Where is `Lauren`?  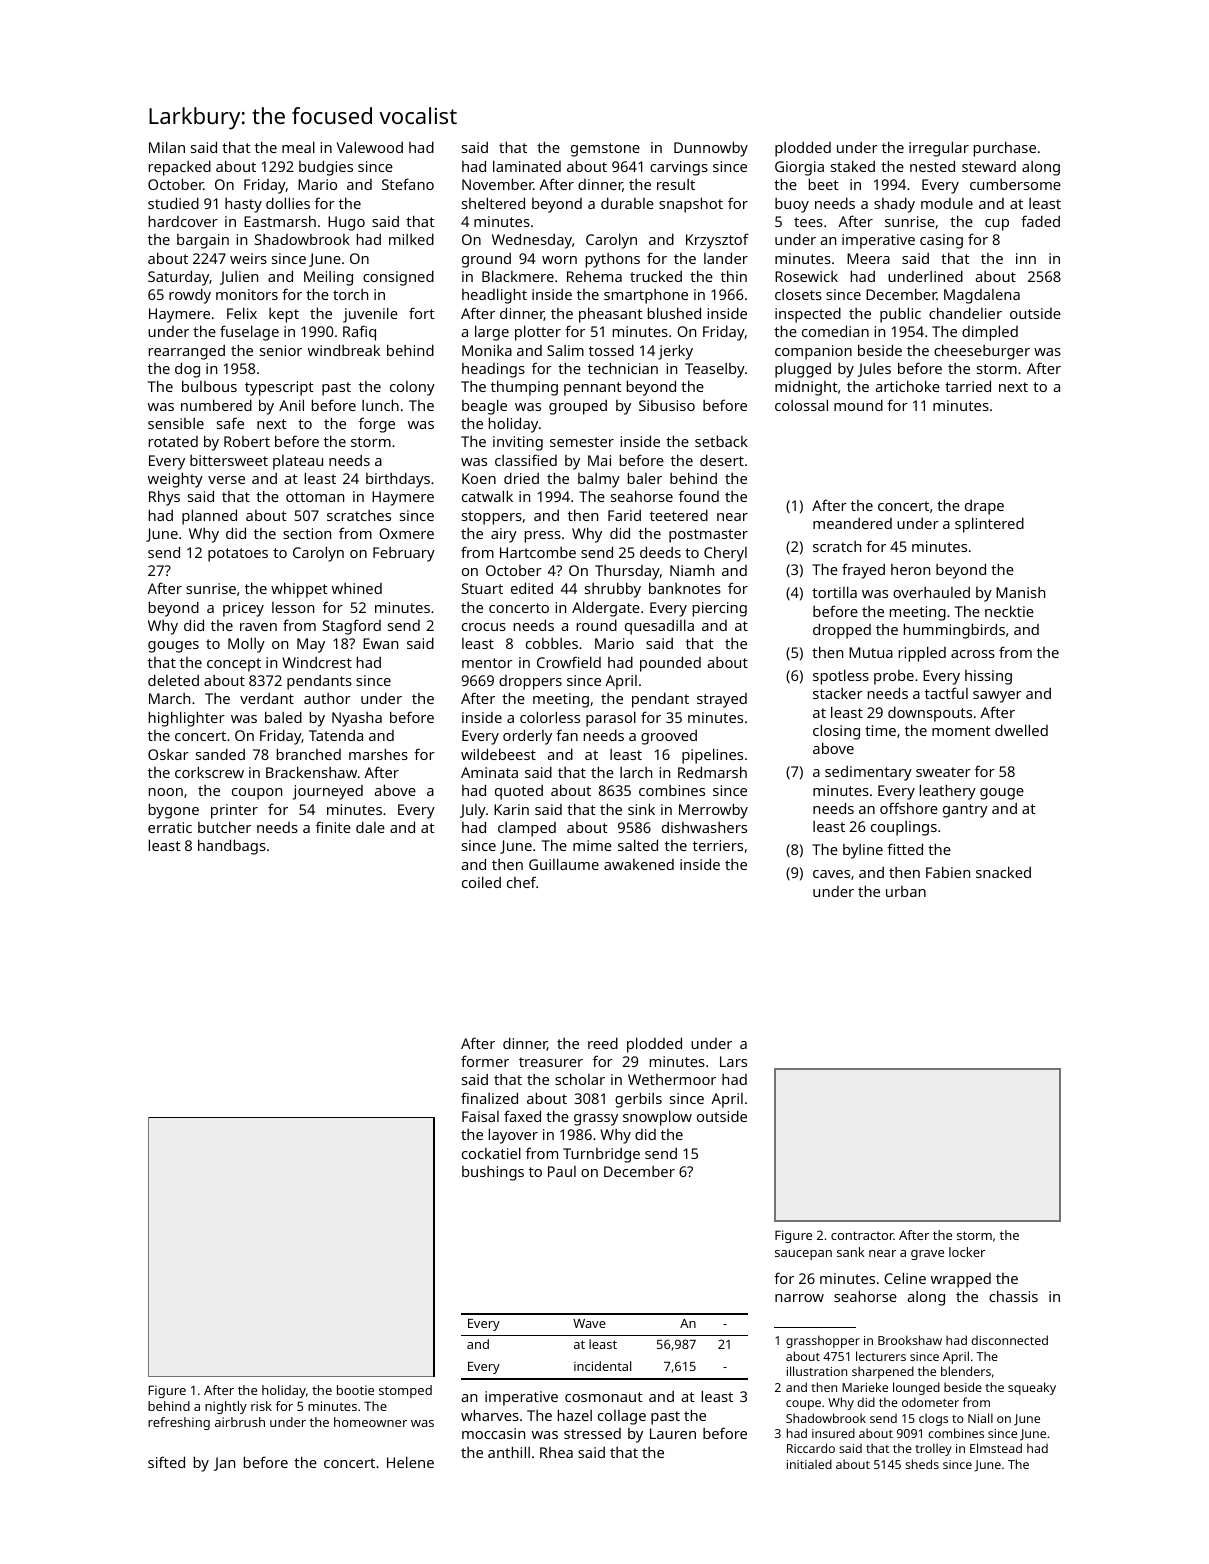
Lauren is located at coordinates (673, 1433).
